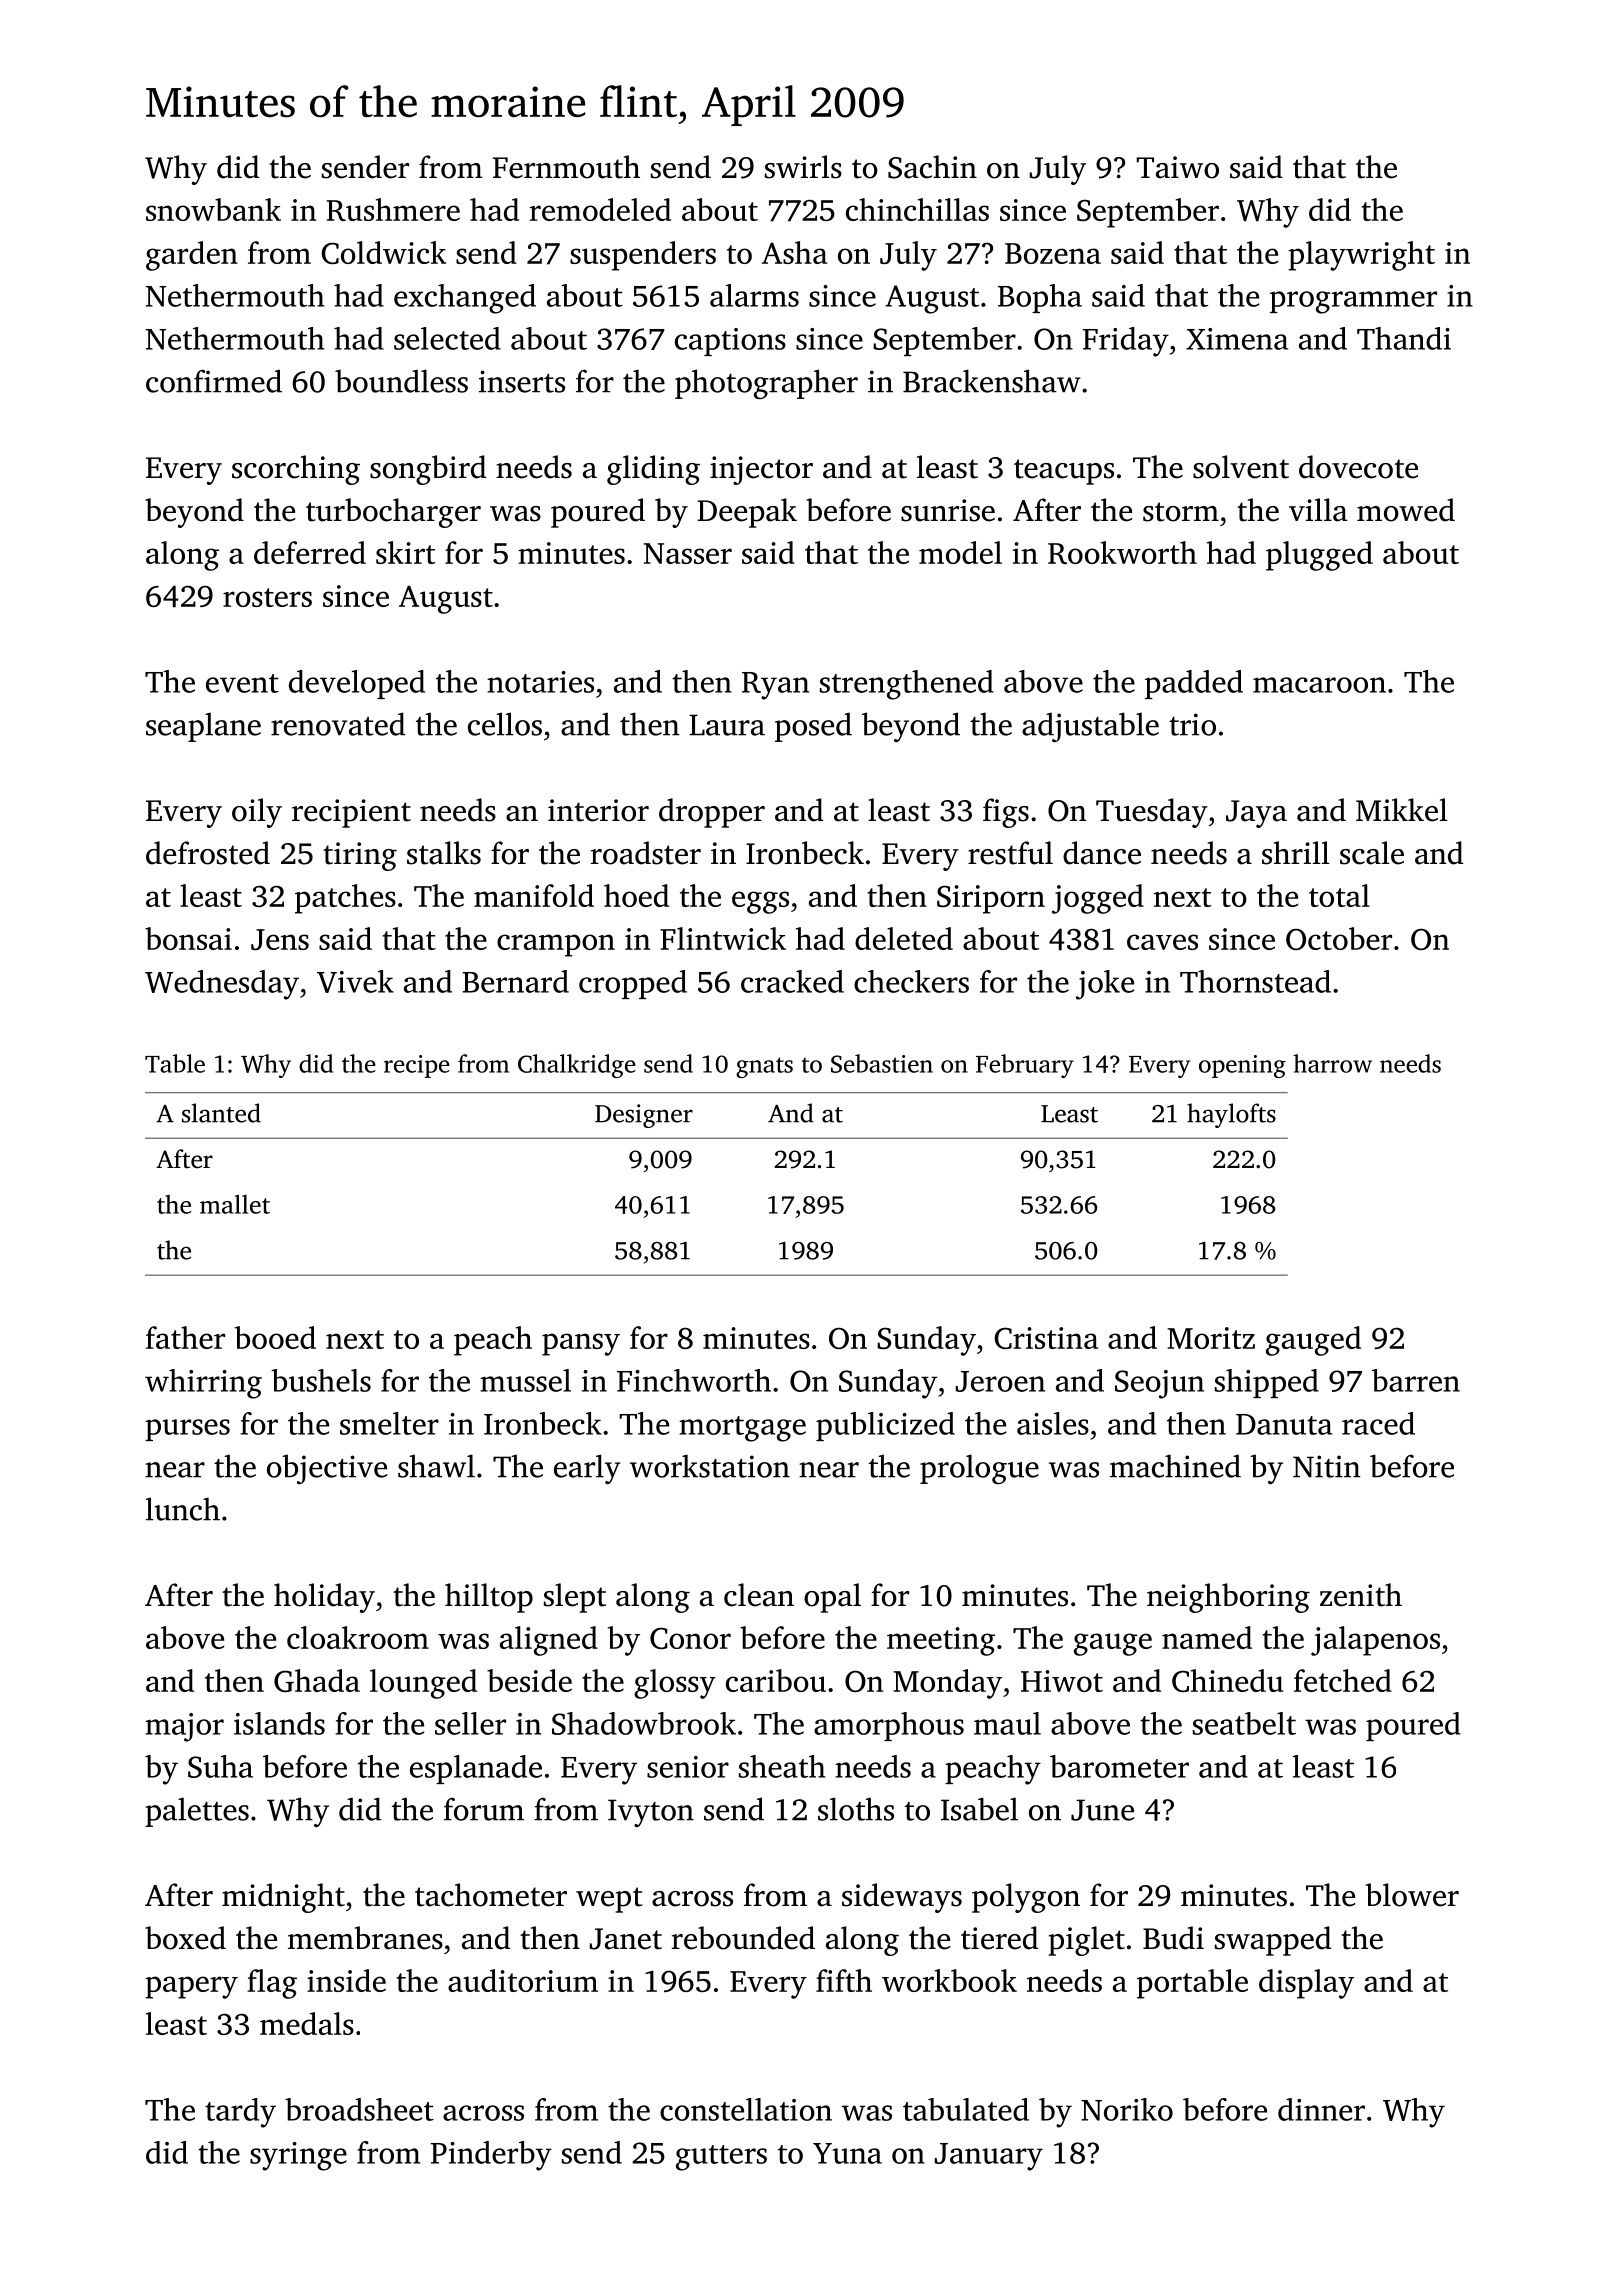 Image resolution: width=1620 pixels, height=2292 pixels. Describe the element at coordinates (813, 727) in the screenshot. I see `posed` at that location.
